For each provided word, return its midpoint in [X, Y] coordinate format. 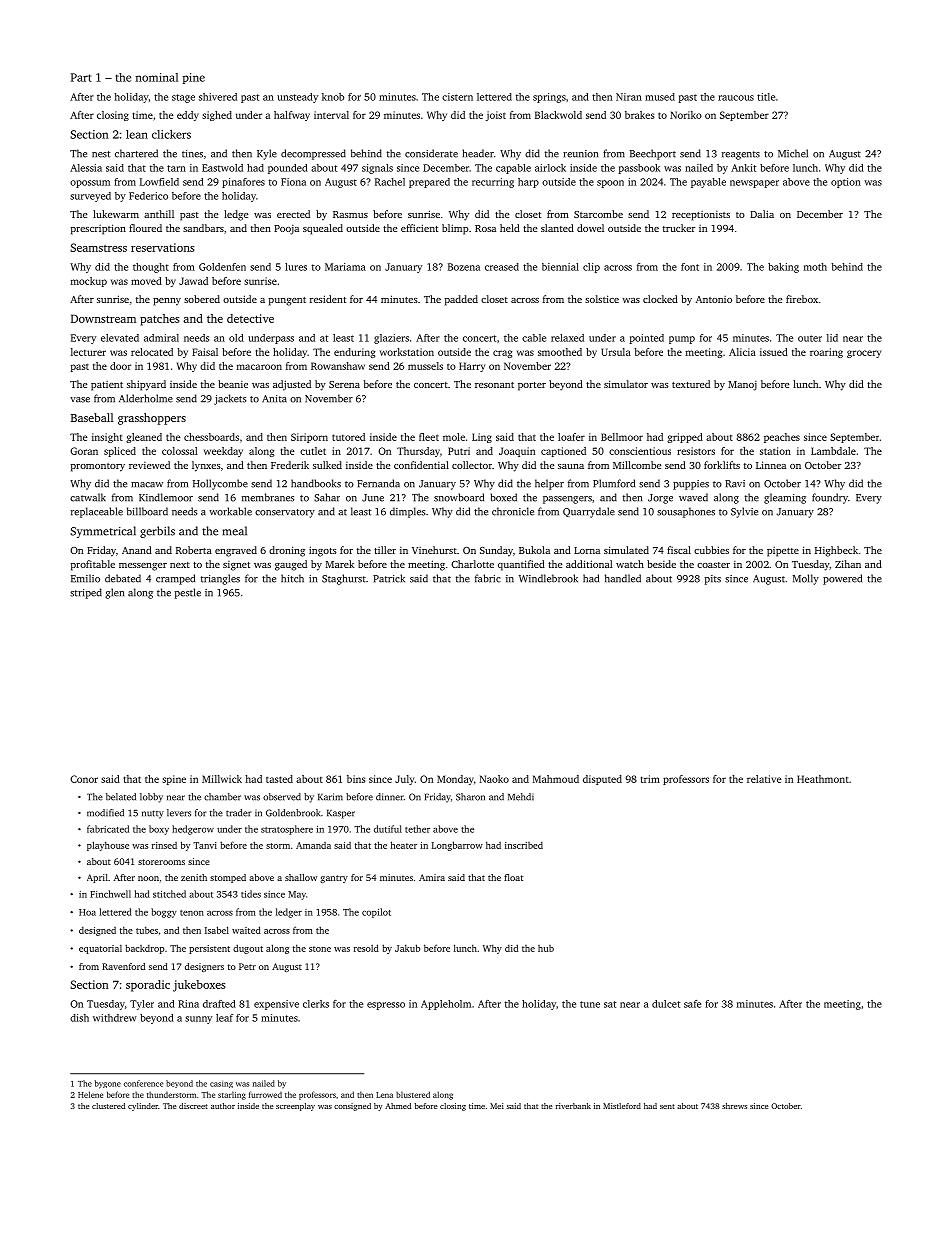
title [766, 97]
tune [590, 1004]
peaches [782, 438]
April [97, 878]
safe [692, 1004]
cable [534, 338]
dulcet [666, 1004]
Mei [497, 1106]
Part [81, 77]
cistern [457, 97]
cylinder [143, 1107]
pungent [287, 301]
